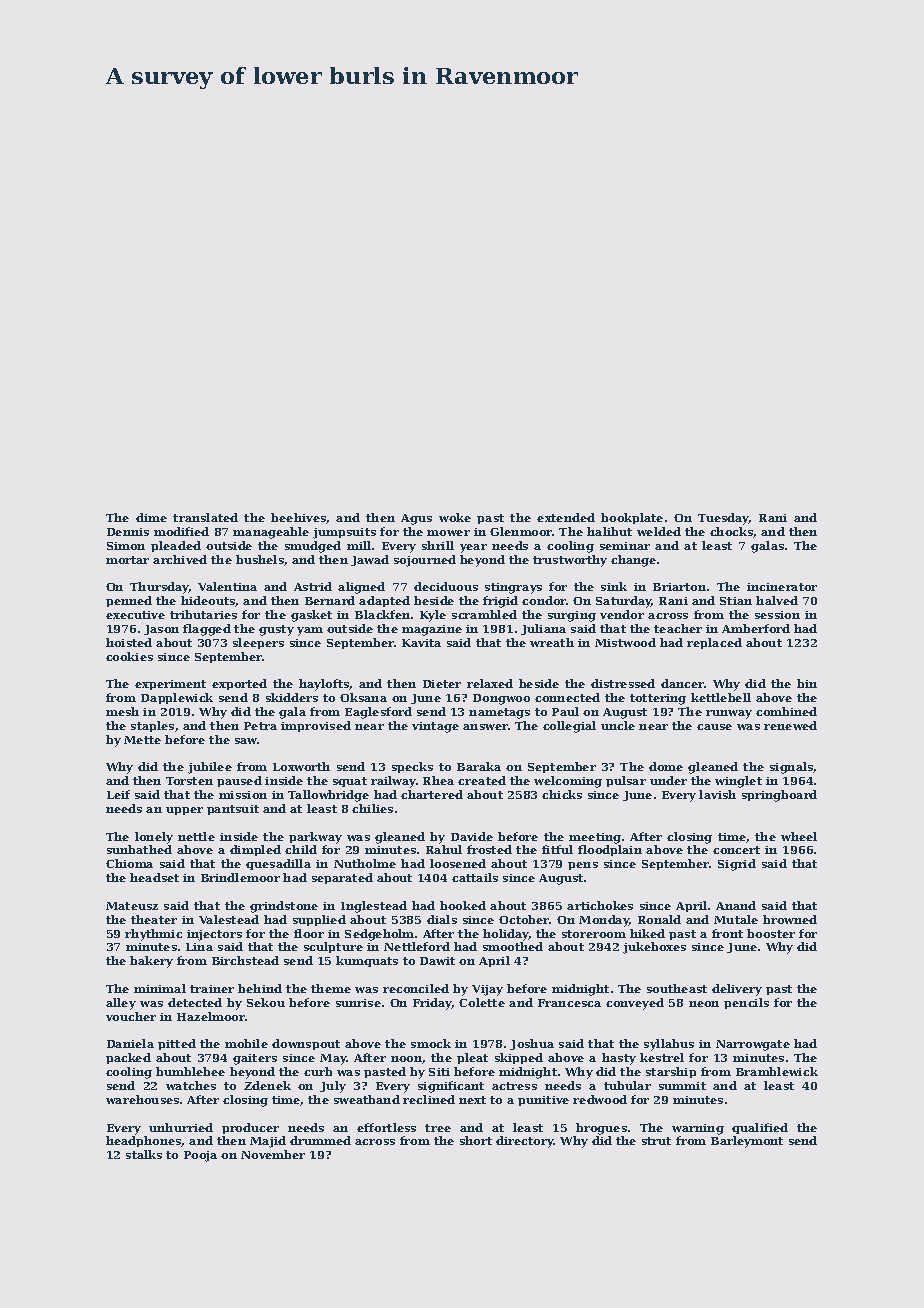 The height and width of the screenshot is (1308, 924). What do you see at coordinates (370, 560) in the screenshot?
I see `Jawad` at bounding box center [370, 560].
